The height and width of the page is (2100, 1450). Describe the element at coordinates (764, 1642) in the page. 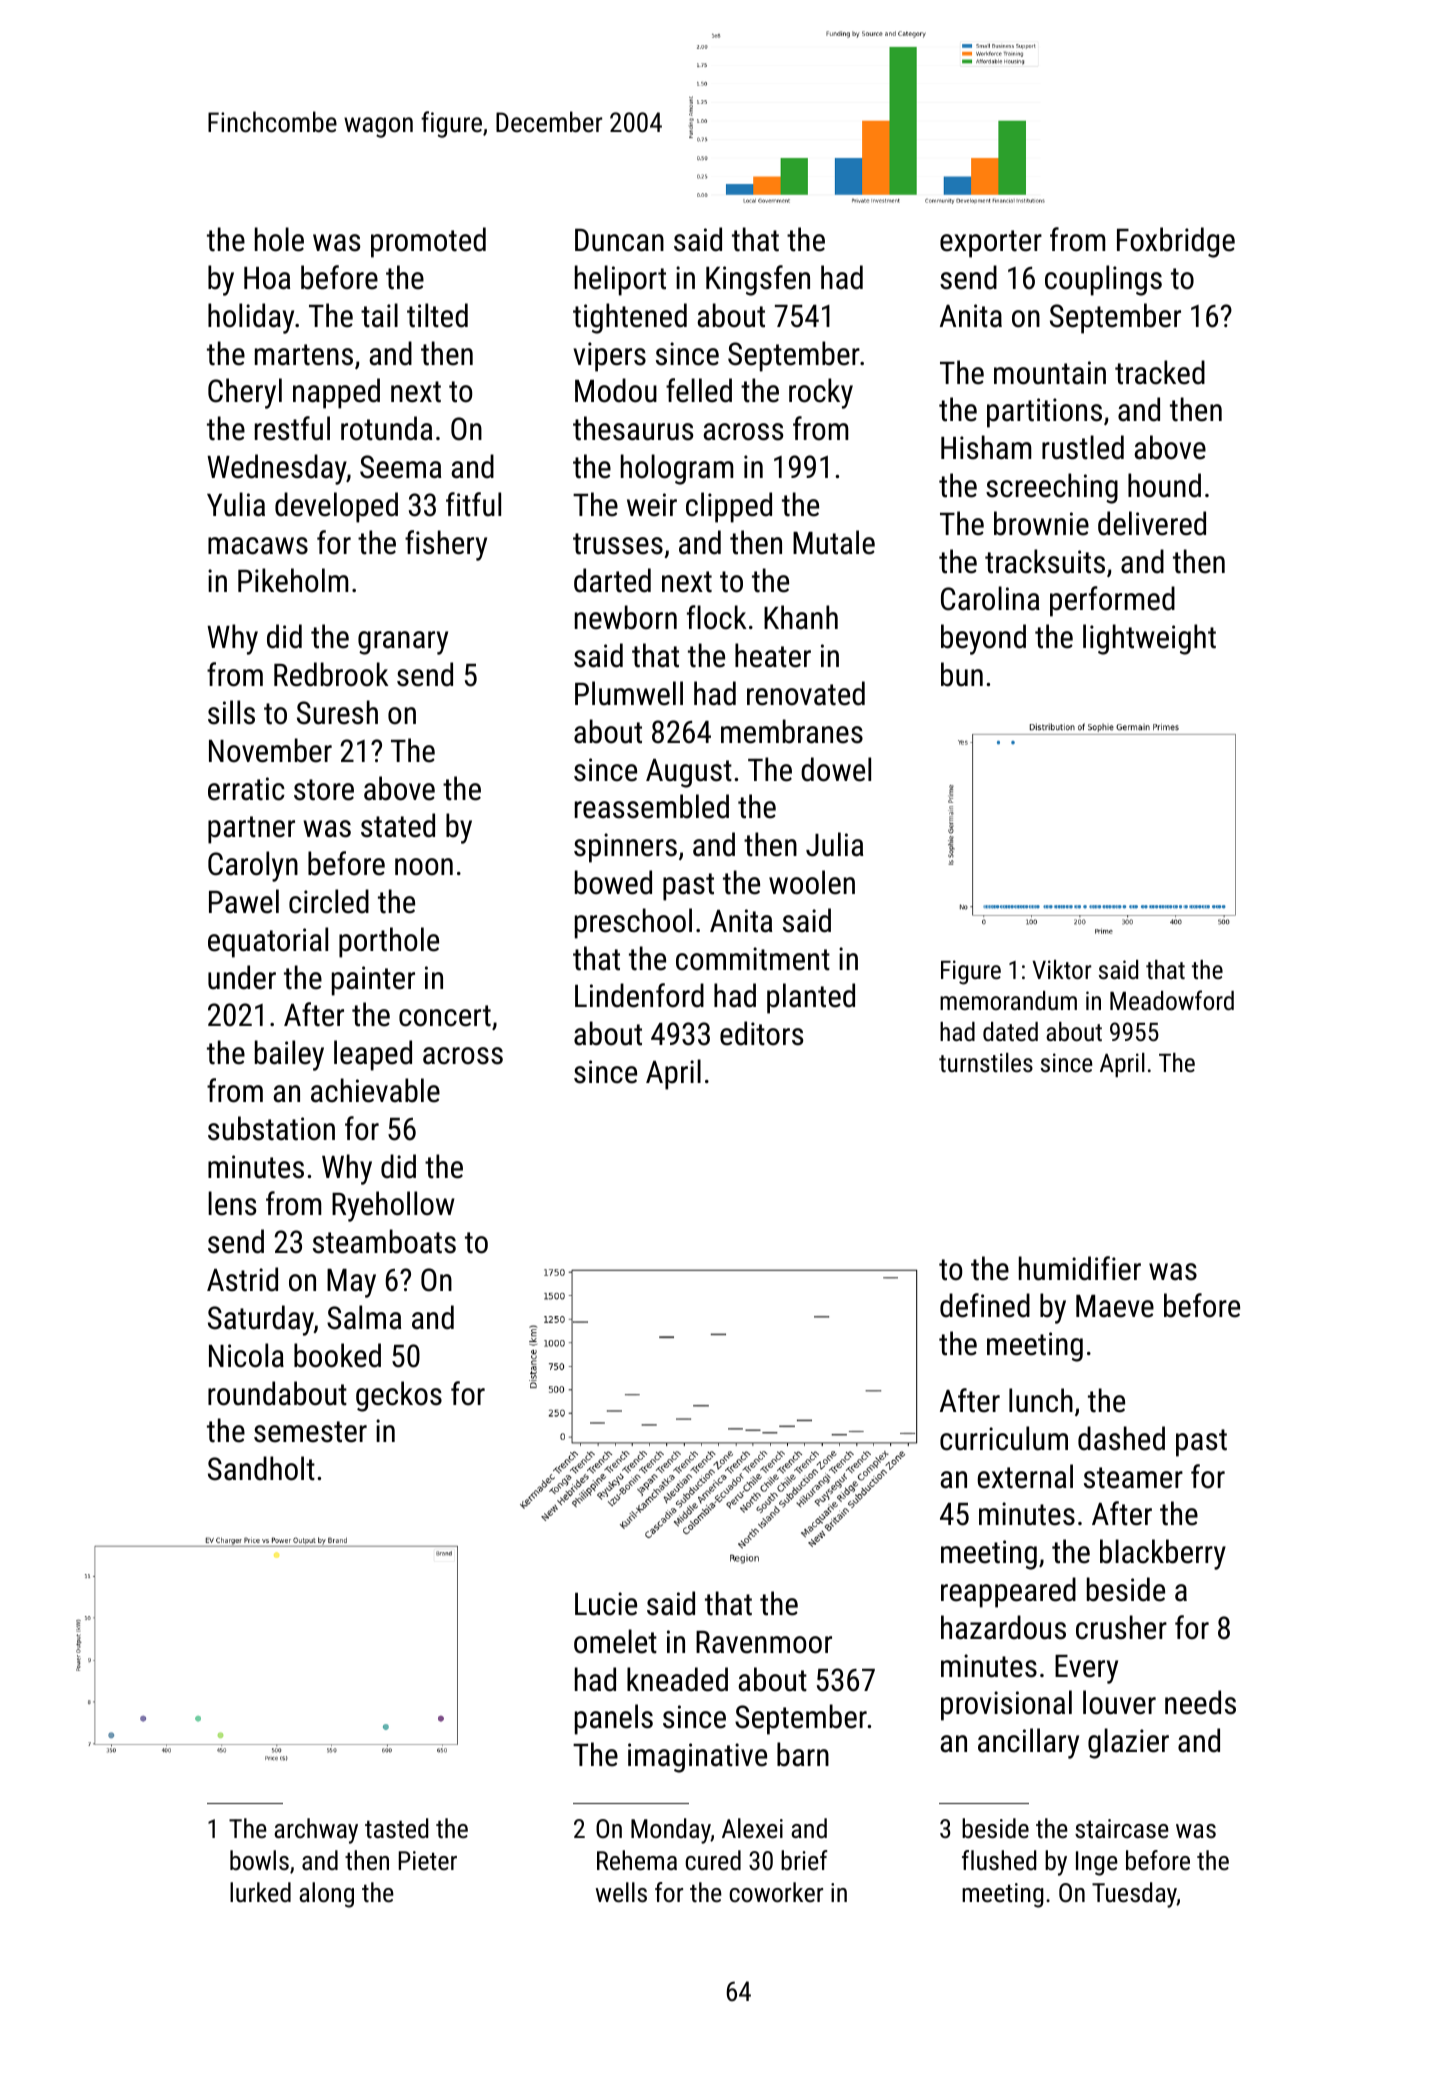

I see `Ravenmoor` at that location.
